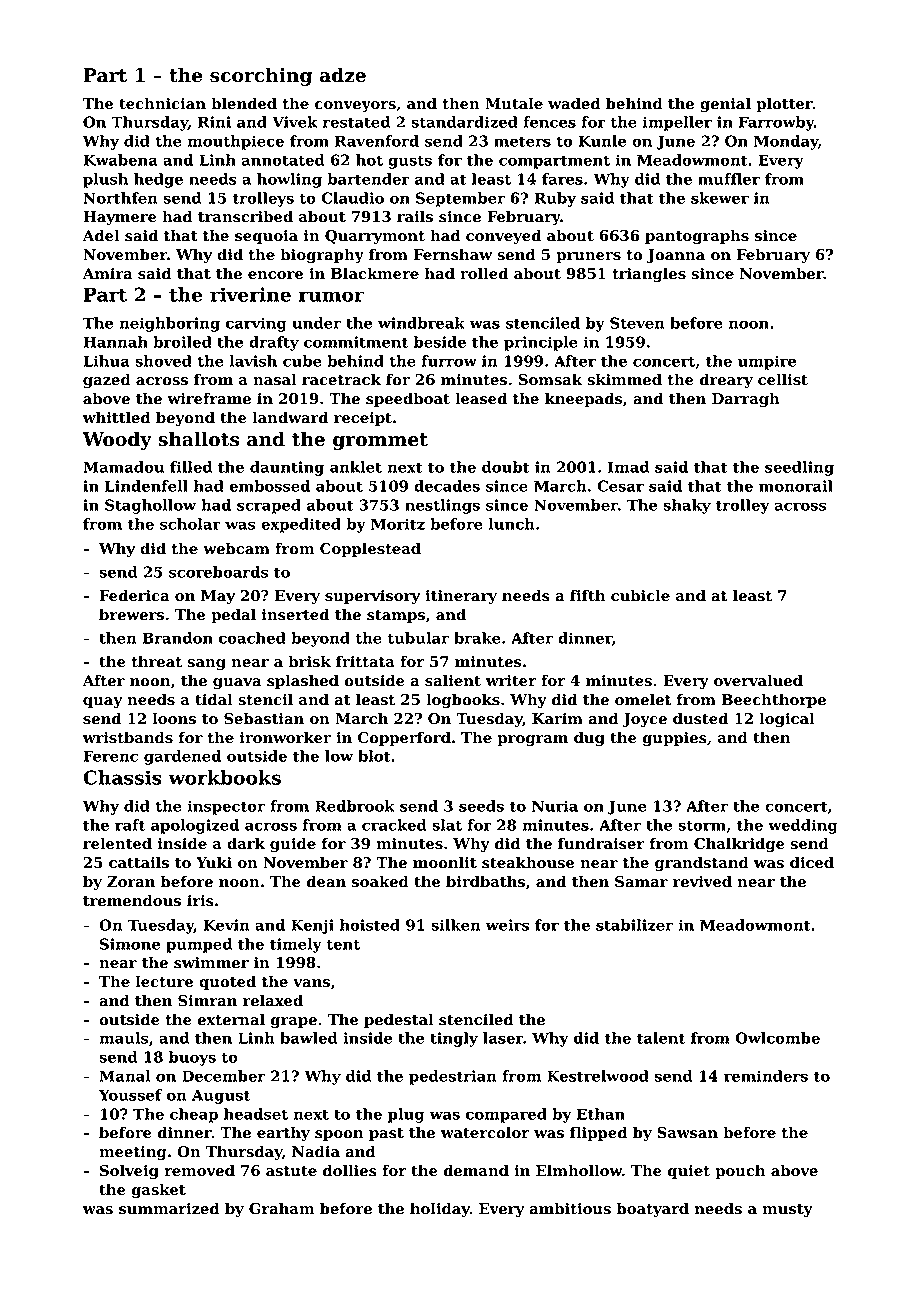 Image resolution: width=924 pixels, height=1308 pixels. Describe the element at coordinates (461, 597) in the page. I see `itinerary` at that location.
